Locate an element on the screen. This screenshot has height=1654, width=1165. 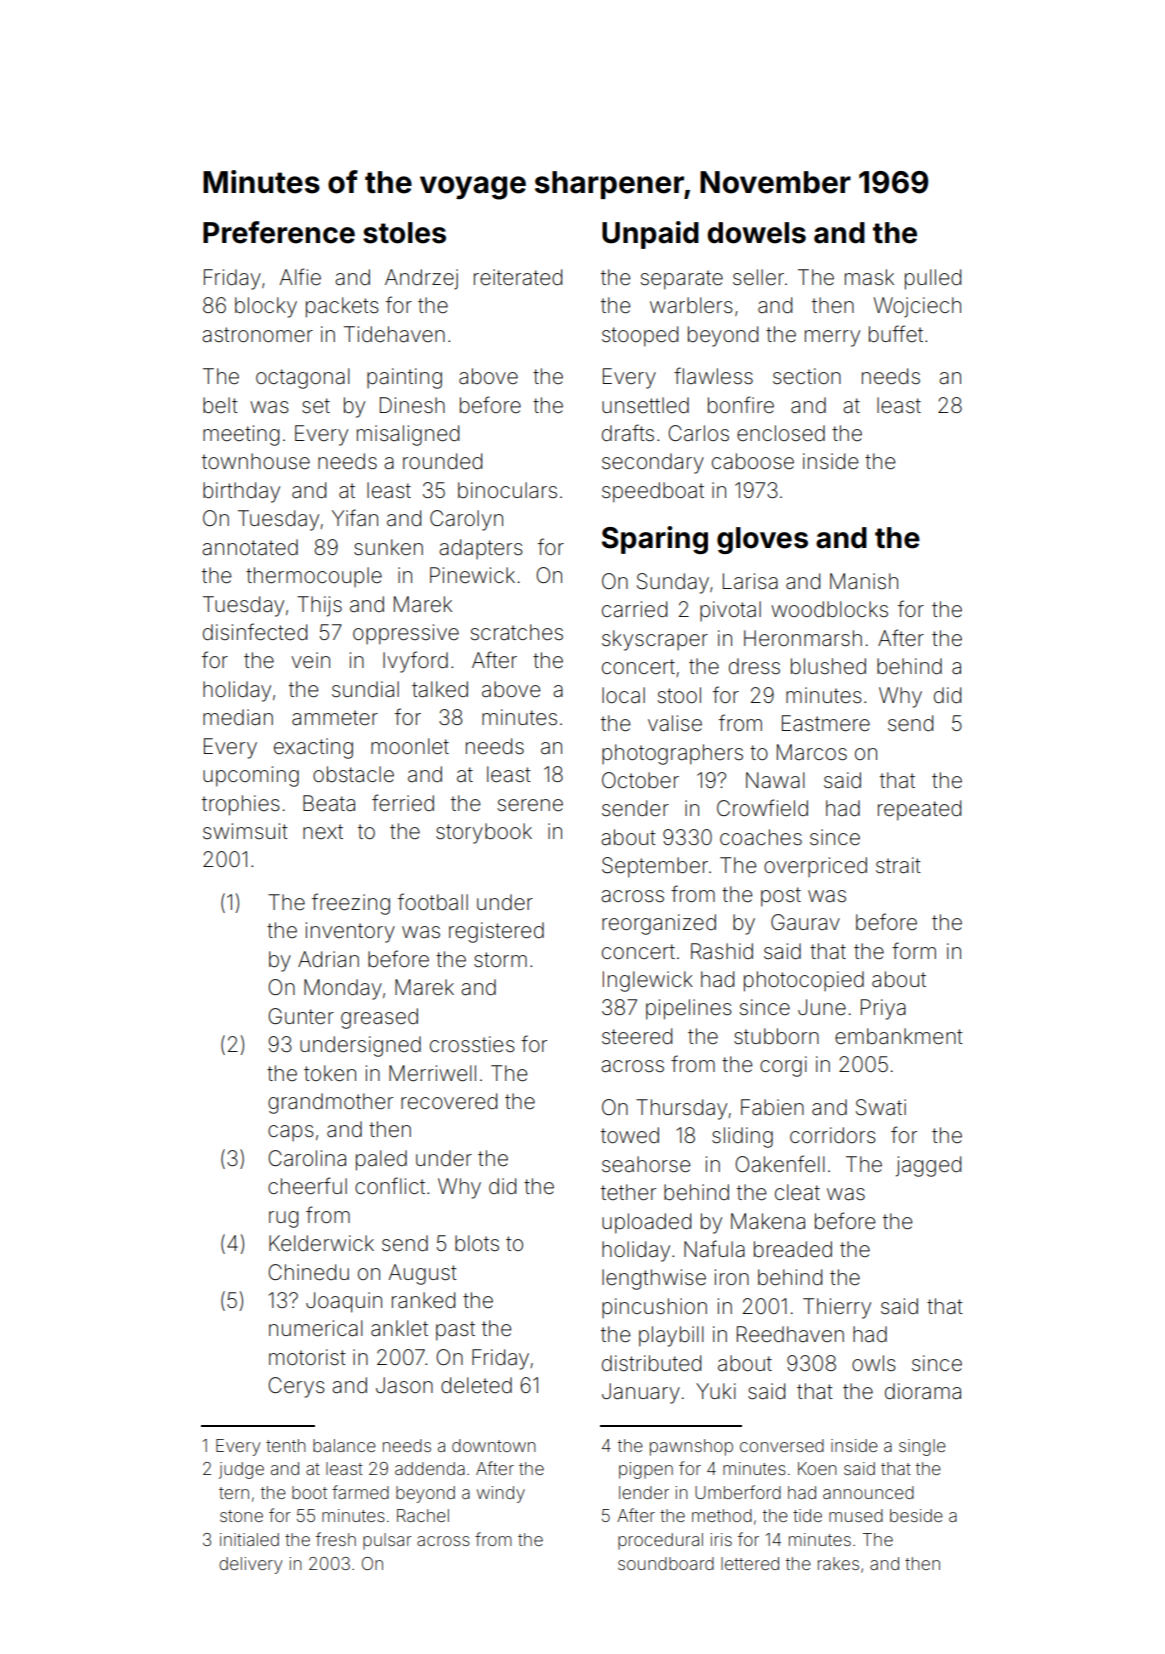
January is located at coordinates (641, 1393).
